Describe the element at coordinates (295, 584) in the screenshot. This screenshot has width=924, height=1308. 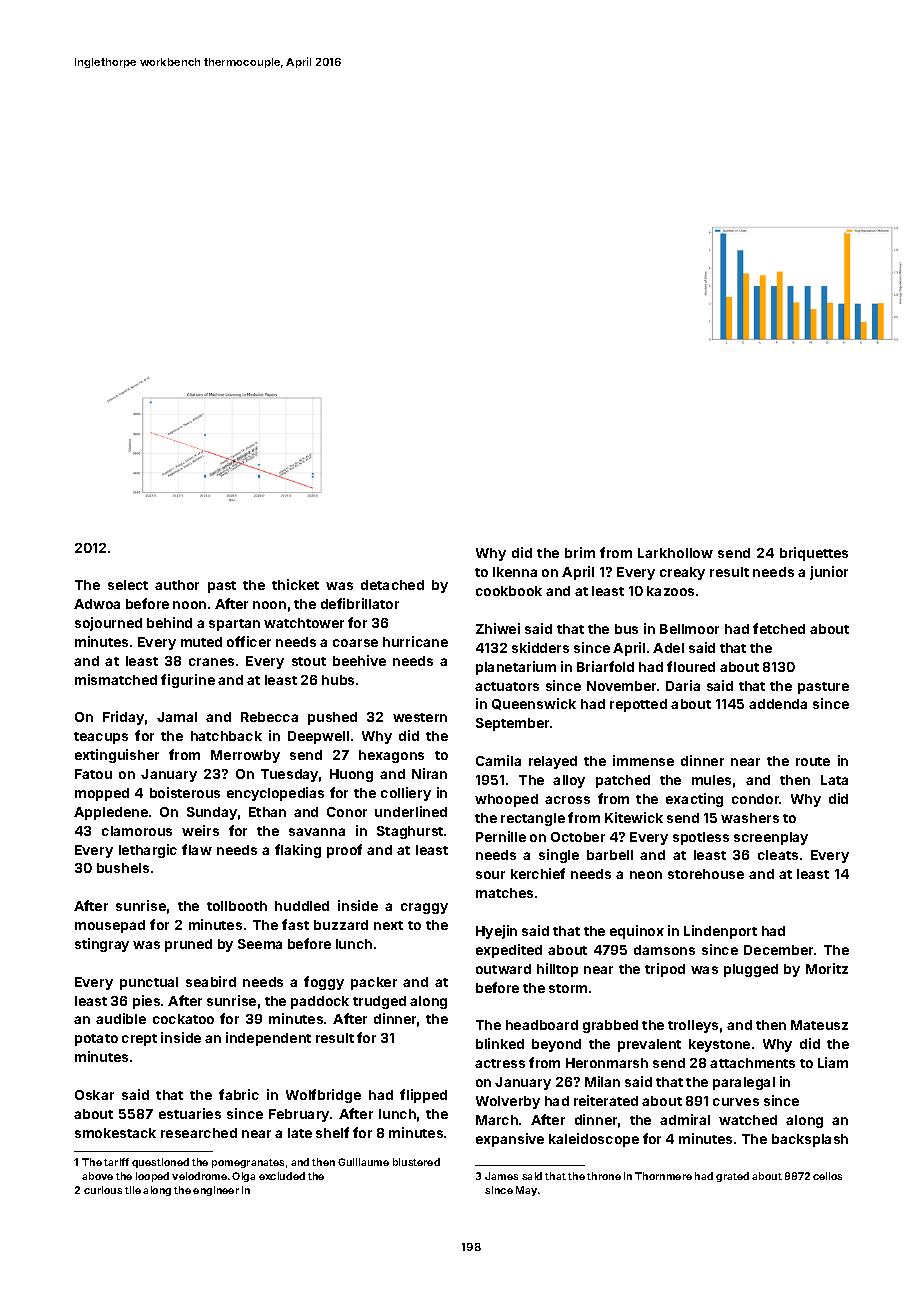
I see `thicket` at that location.
